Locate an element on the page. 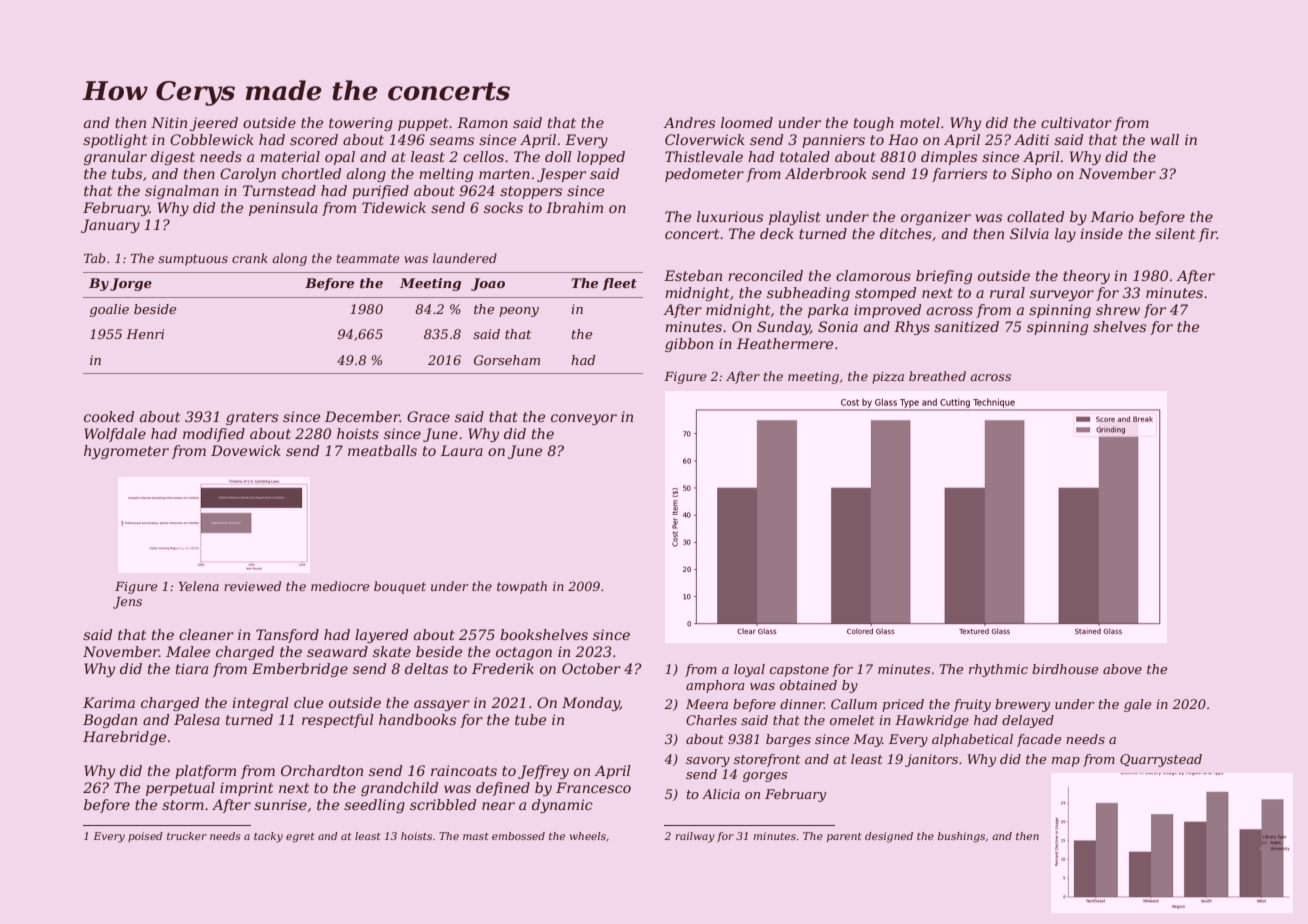 The width and height of the image is (1308, 924). loomed is located at coordinates (747, 122).
